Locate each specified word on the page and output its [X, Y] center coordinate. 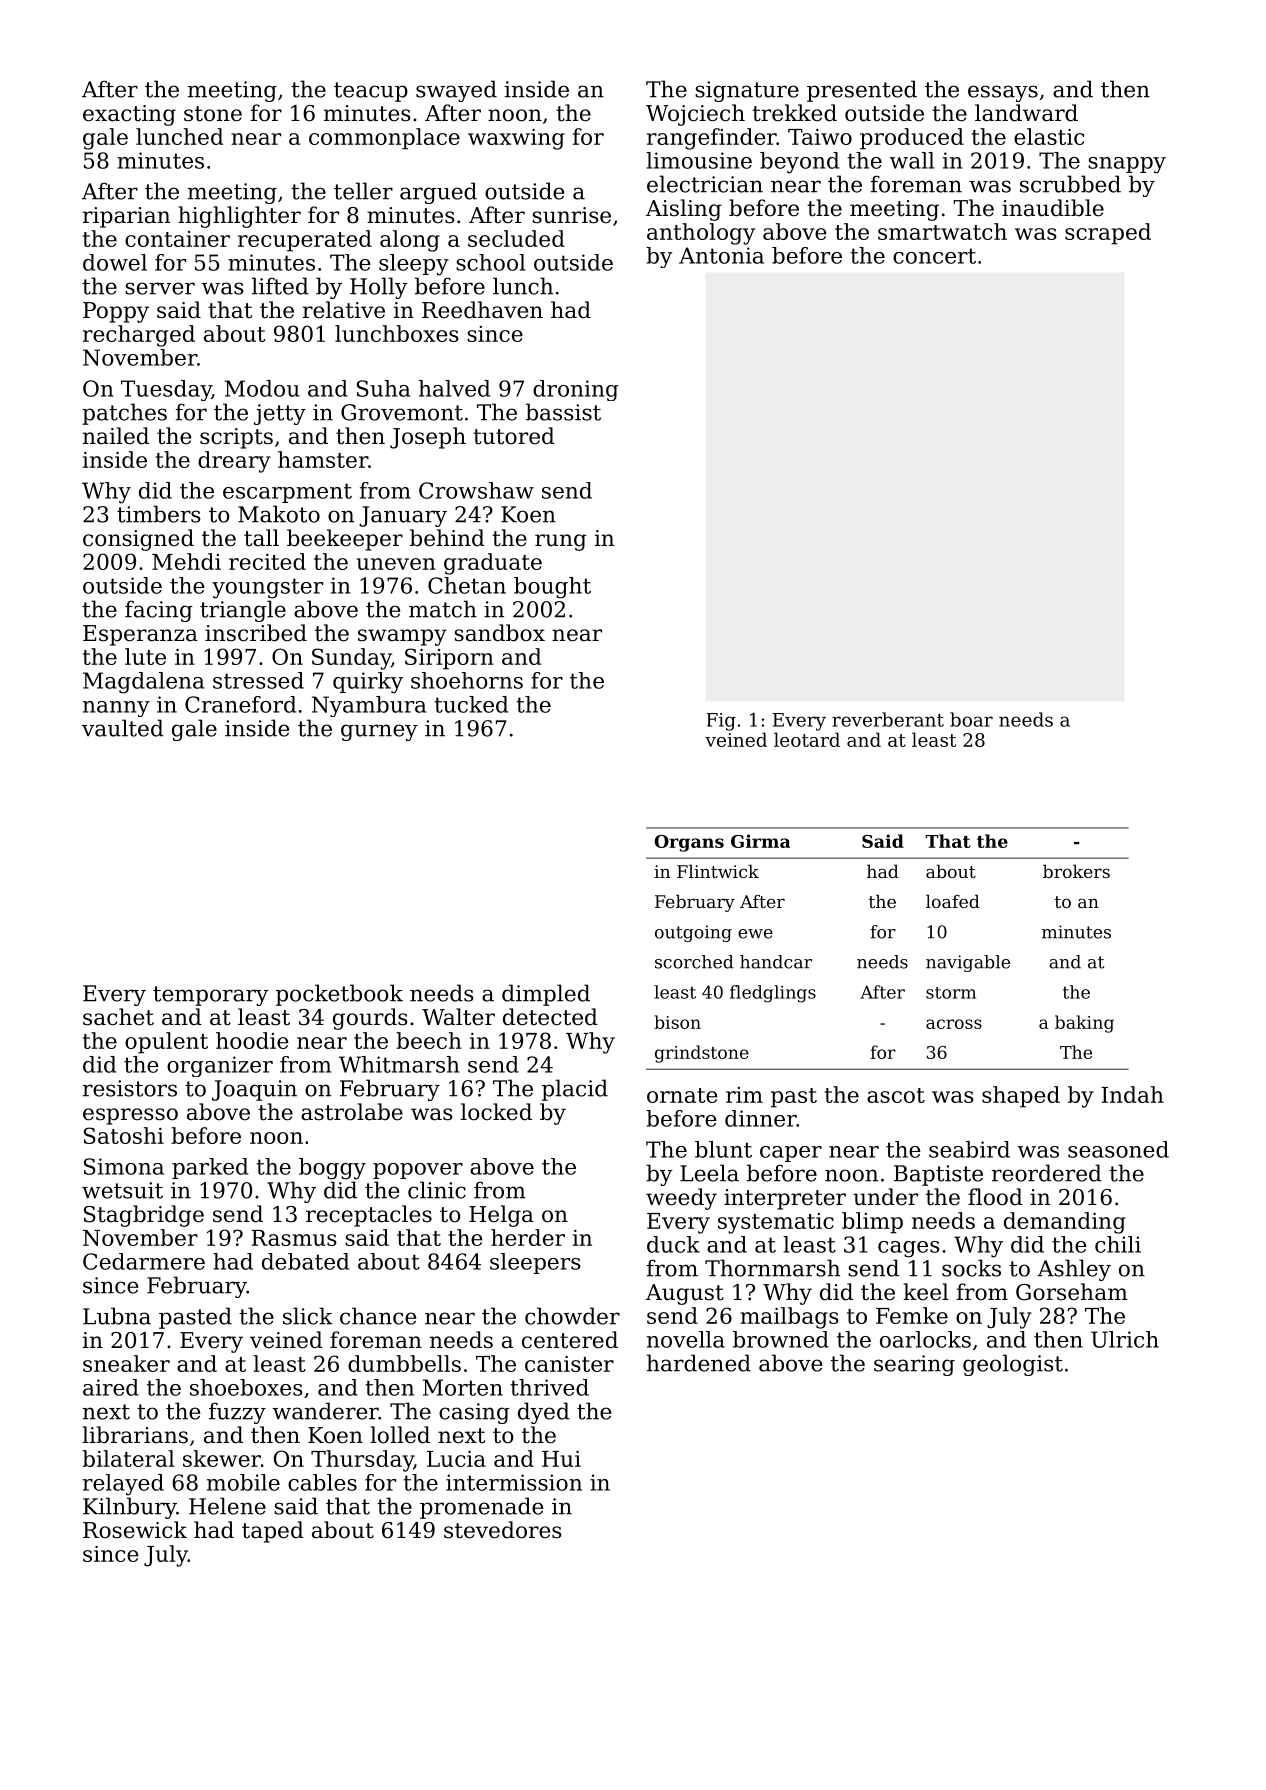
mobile [243, 1482]
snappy [1127, 165]
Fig [721, 722]
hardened [699, 1363]
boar [971, 719]
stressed [258, 680]
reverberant [888, 719]
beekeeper [345, 540]
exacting [129, 115]
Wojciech [695, 115]
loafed [953, 901]
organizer [220, 1066]
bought [552, 588]
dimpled [546, 995]
